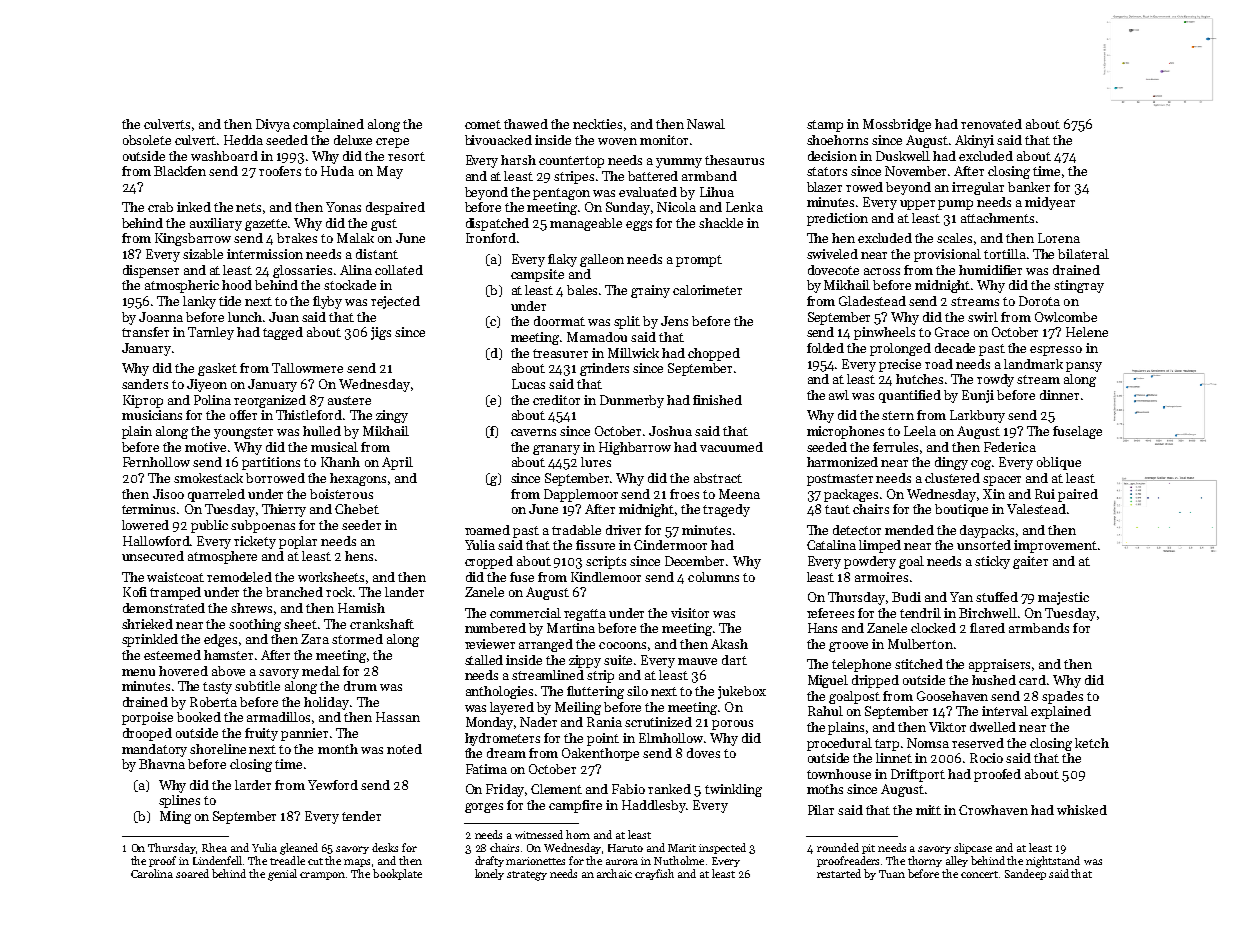 The height and width of the screenshot is (952, 1233). What do you see at coordinates (556, 450) in the screenshot?
I see `granary` at bounding box center [556, 450].
